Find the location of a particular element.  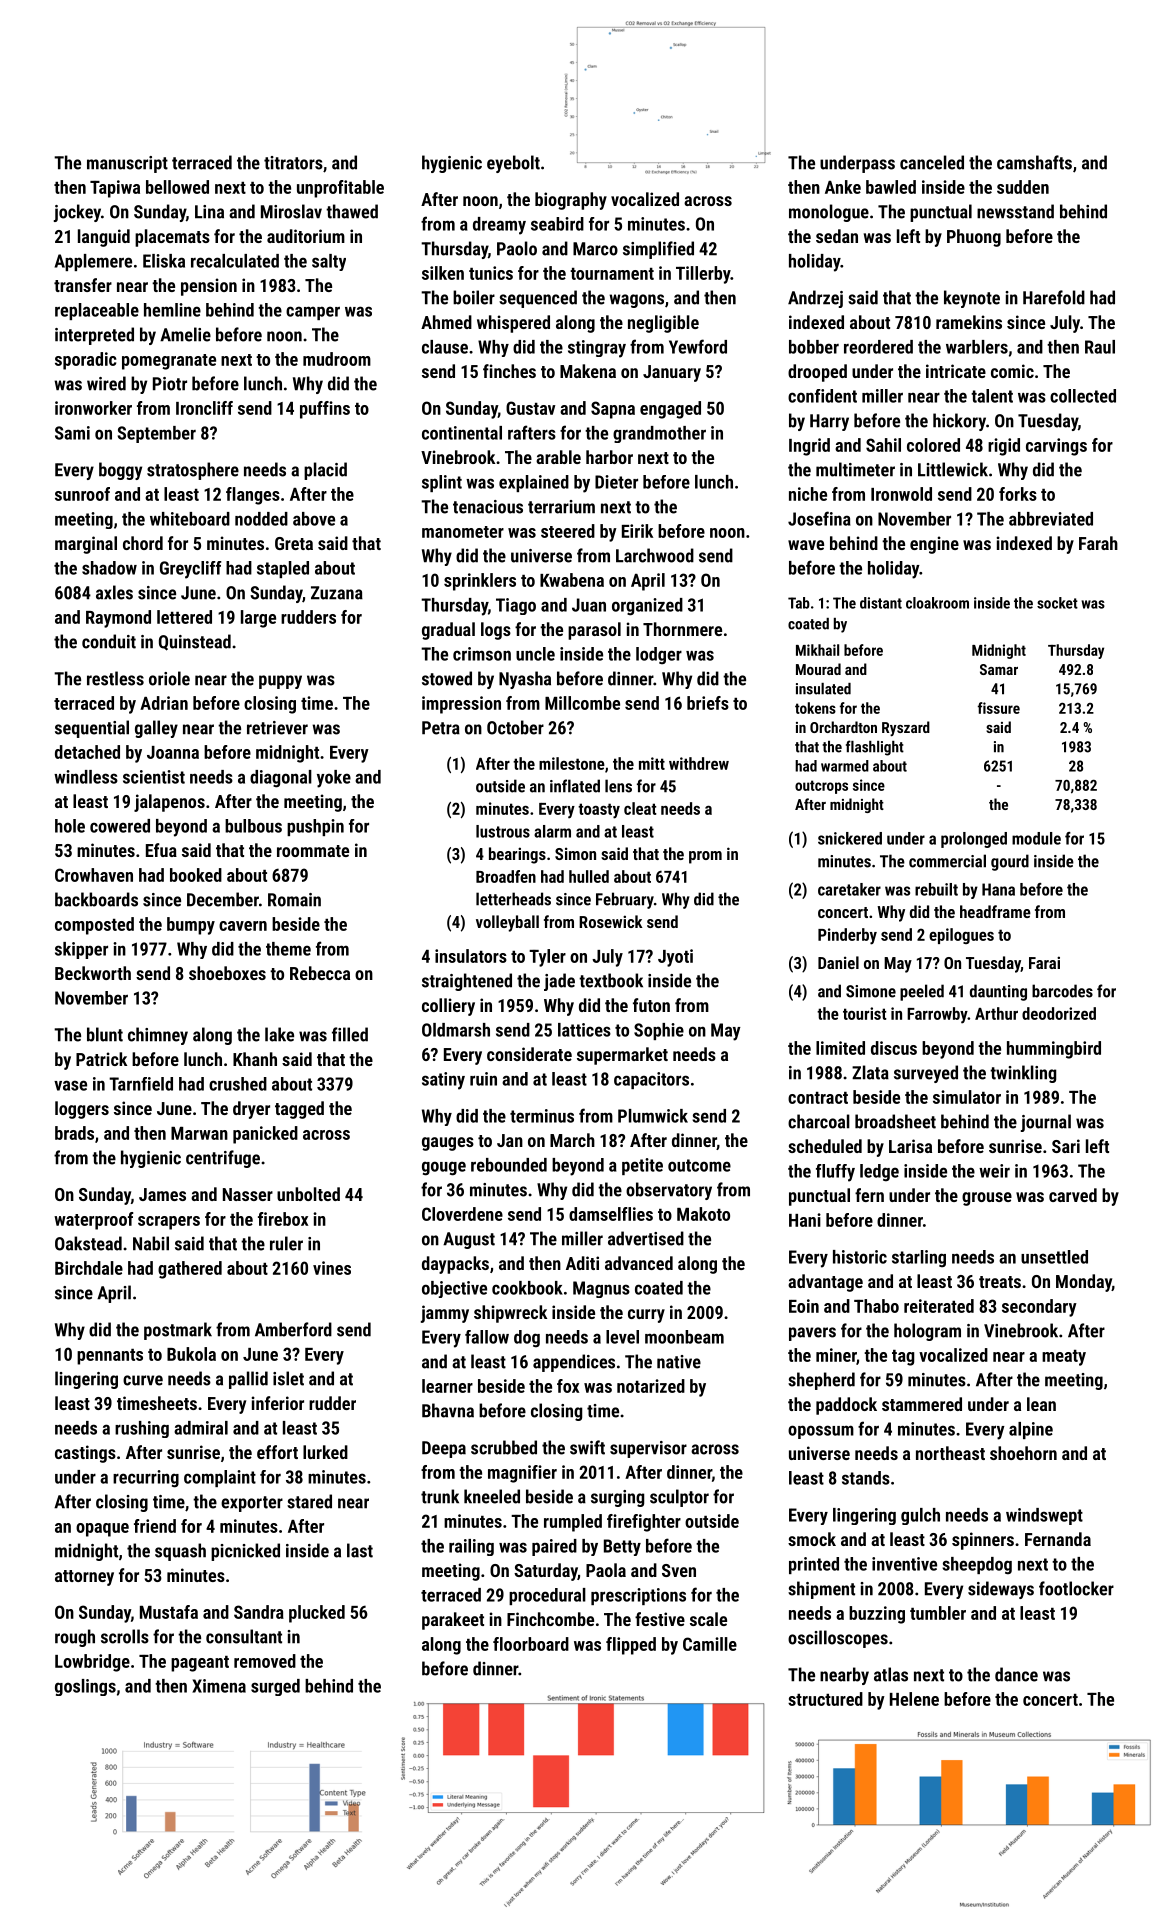

transfer is located at coordinates (83, 285).
